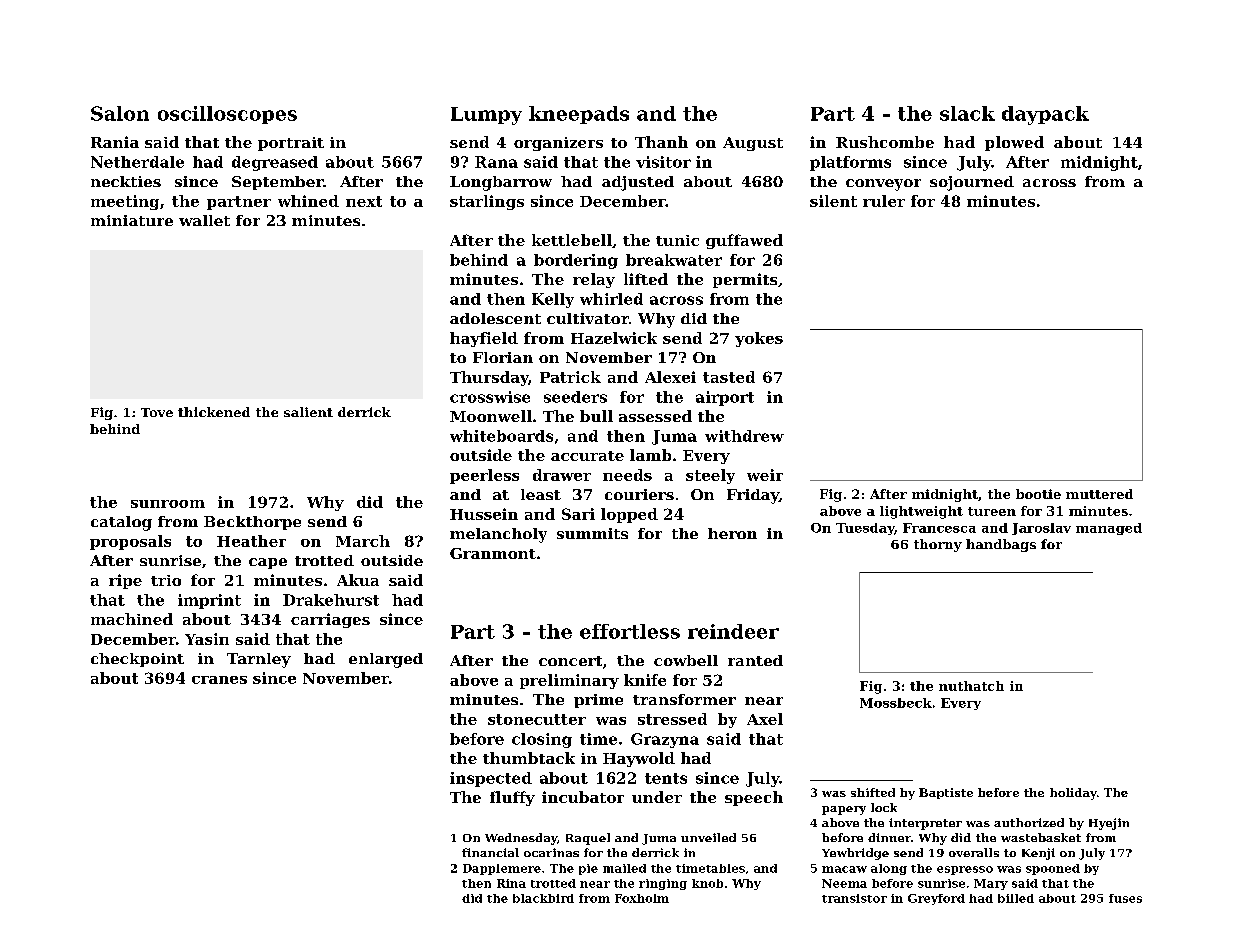 The image size is (1233, 952). Describe the element at coordinates (553, 300) in the screenshot. I see `Kelly` at that location.
